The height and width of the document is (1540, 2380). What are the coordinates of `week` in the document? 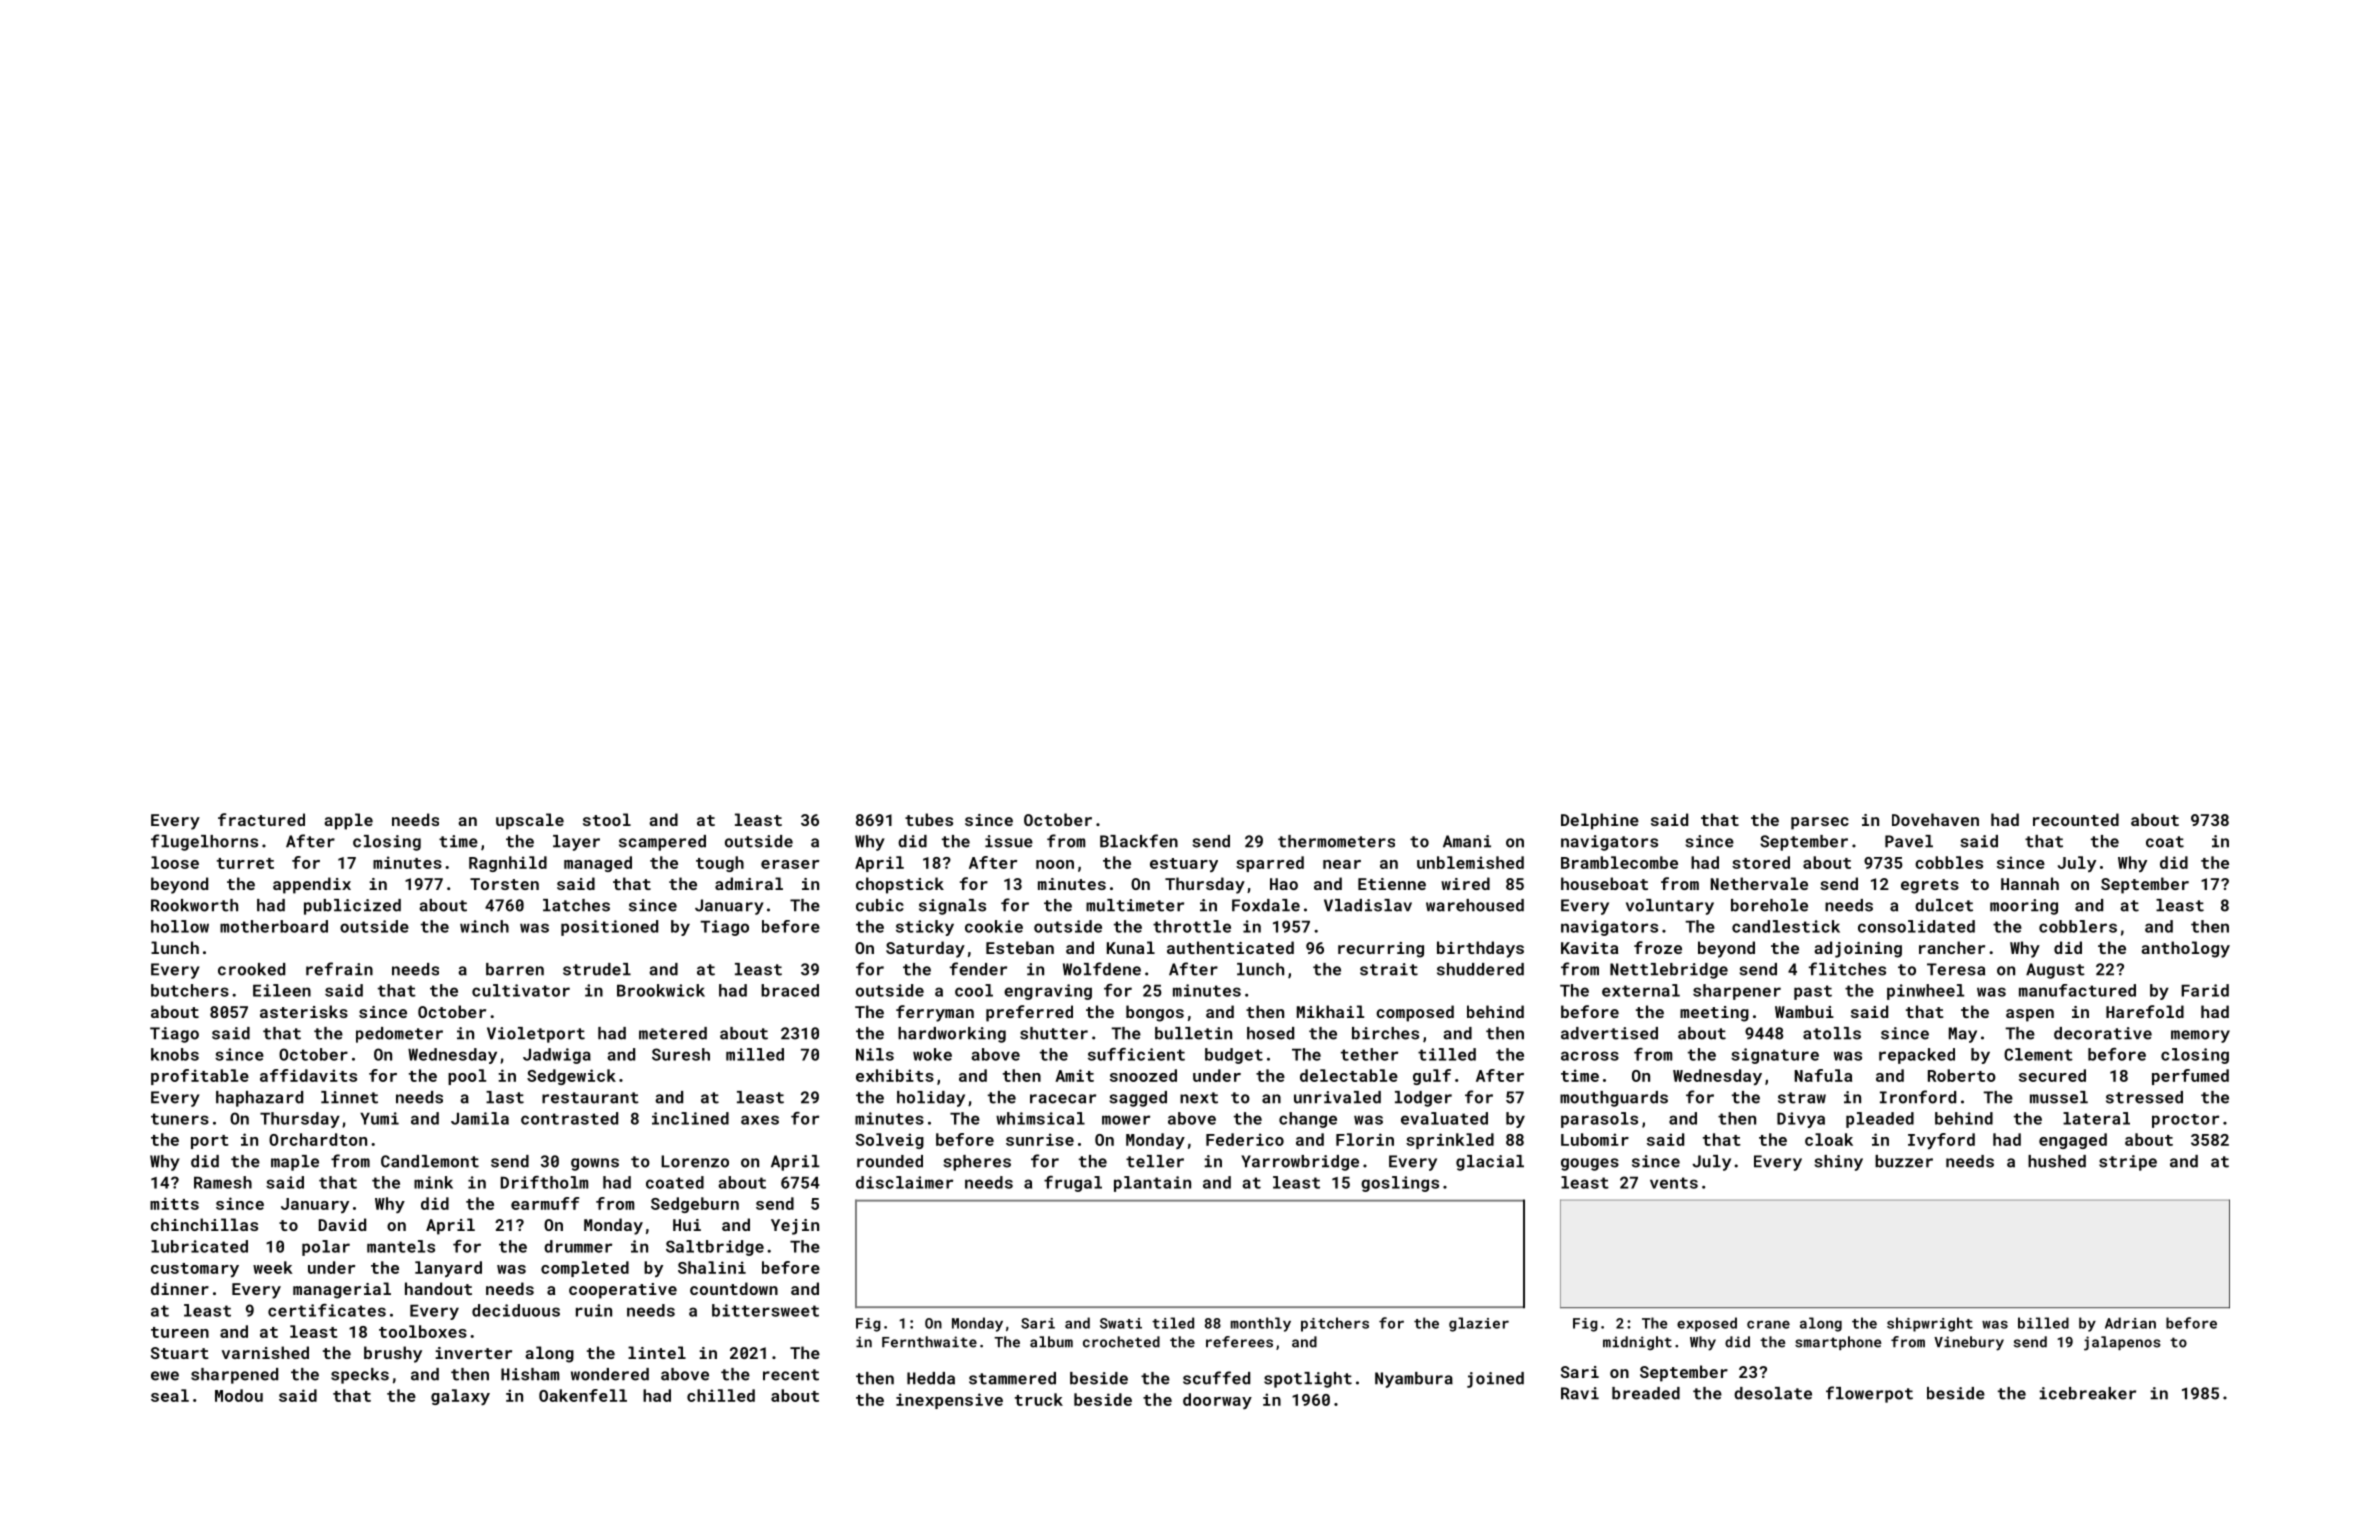 It's located at (273, 1267).
